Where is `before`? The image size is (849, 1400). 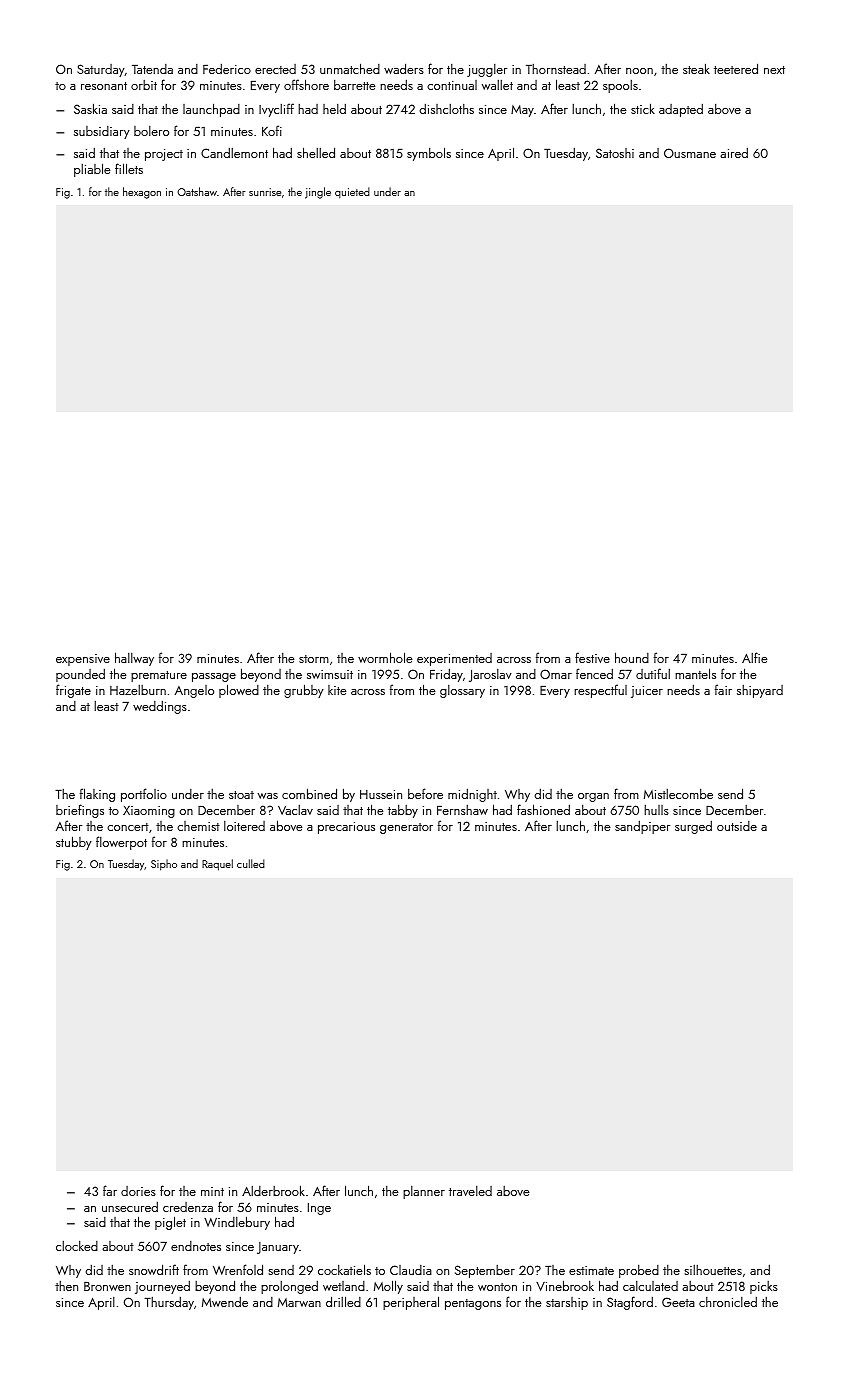
before is located at coordinates (425, 793).
